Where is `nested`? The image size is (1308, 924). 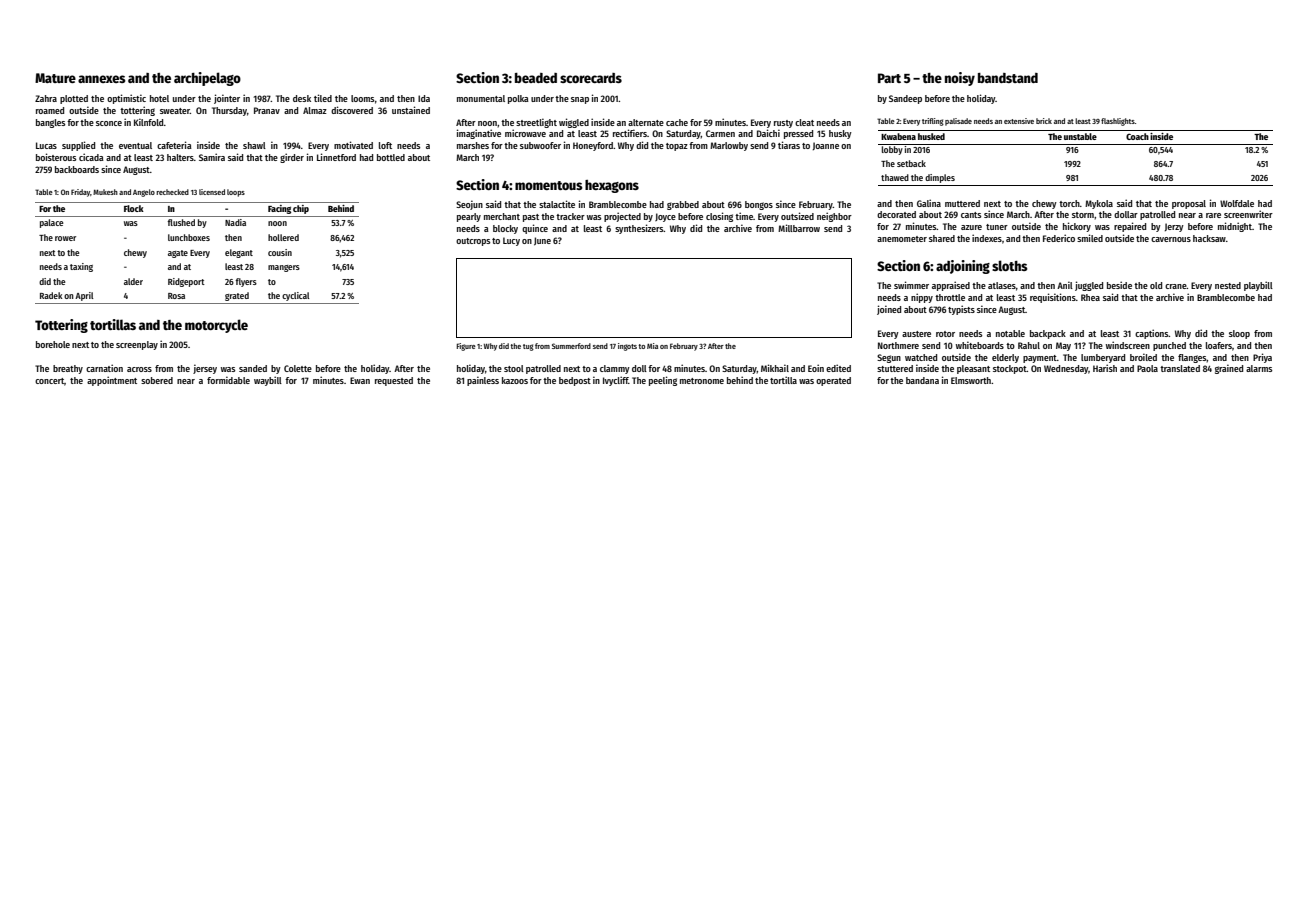 nested is located at coordinates (1228, 285).
